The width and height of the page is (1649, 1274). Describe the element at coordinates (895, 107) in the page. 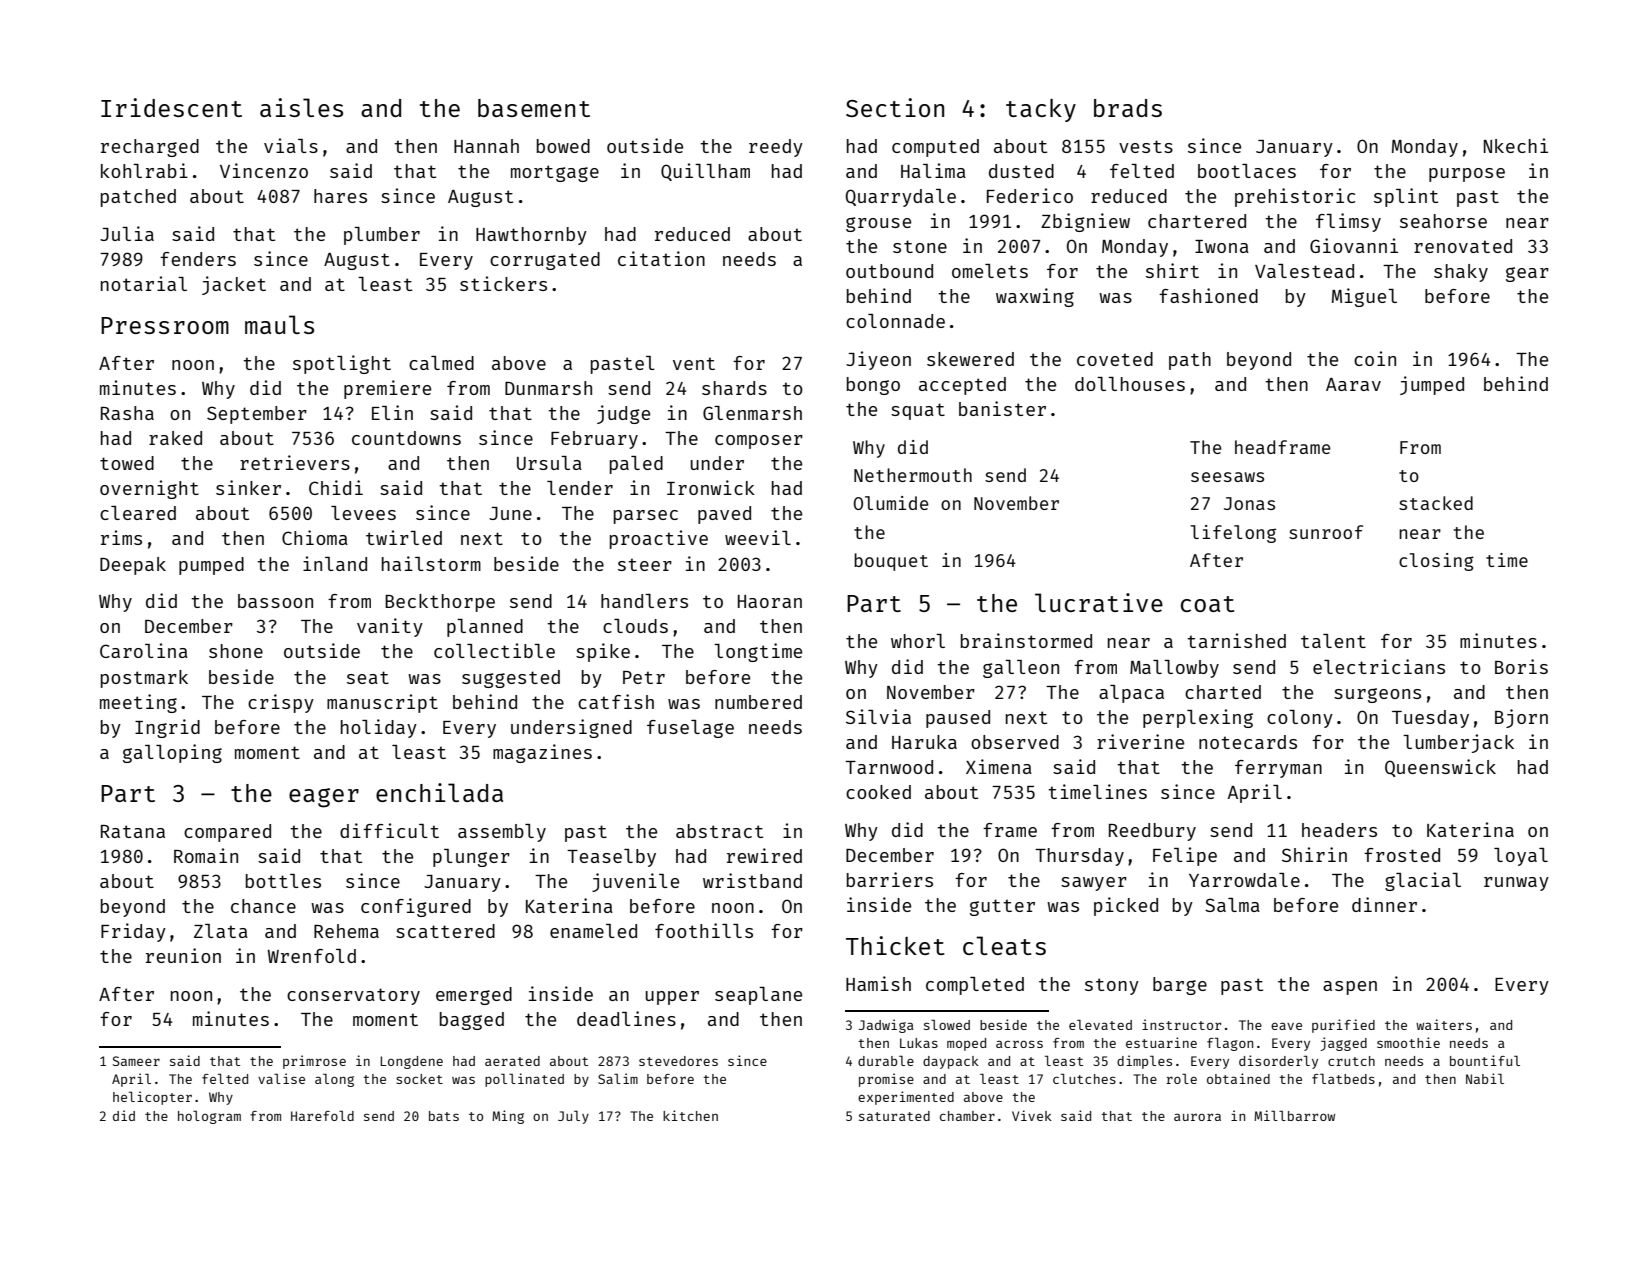

I see `Section` at that location.
